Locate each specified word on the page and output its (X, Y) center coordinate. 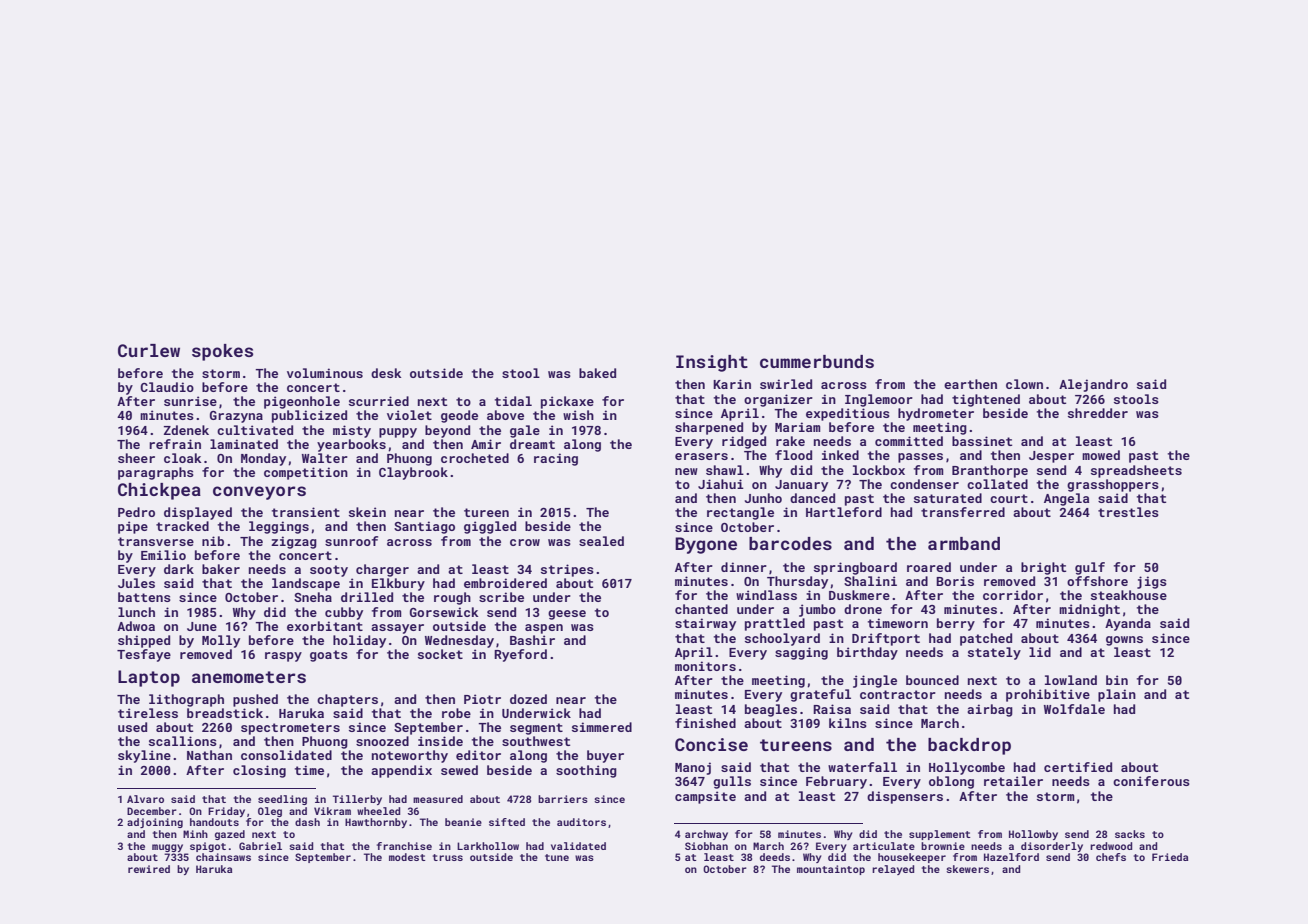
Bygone (706, 545)
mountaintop (831, 870)
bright (1043, 568)
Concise (711, 744)
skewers (967, 869)
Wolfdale (1074, 709)
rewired (149, 869)
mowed (1101, 455)
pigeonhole (302, 402)
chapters (347, 700)
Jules (136, 583)
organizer (778, 400)
